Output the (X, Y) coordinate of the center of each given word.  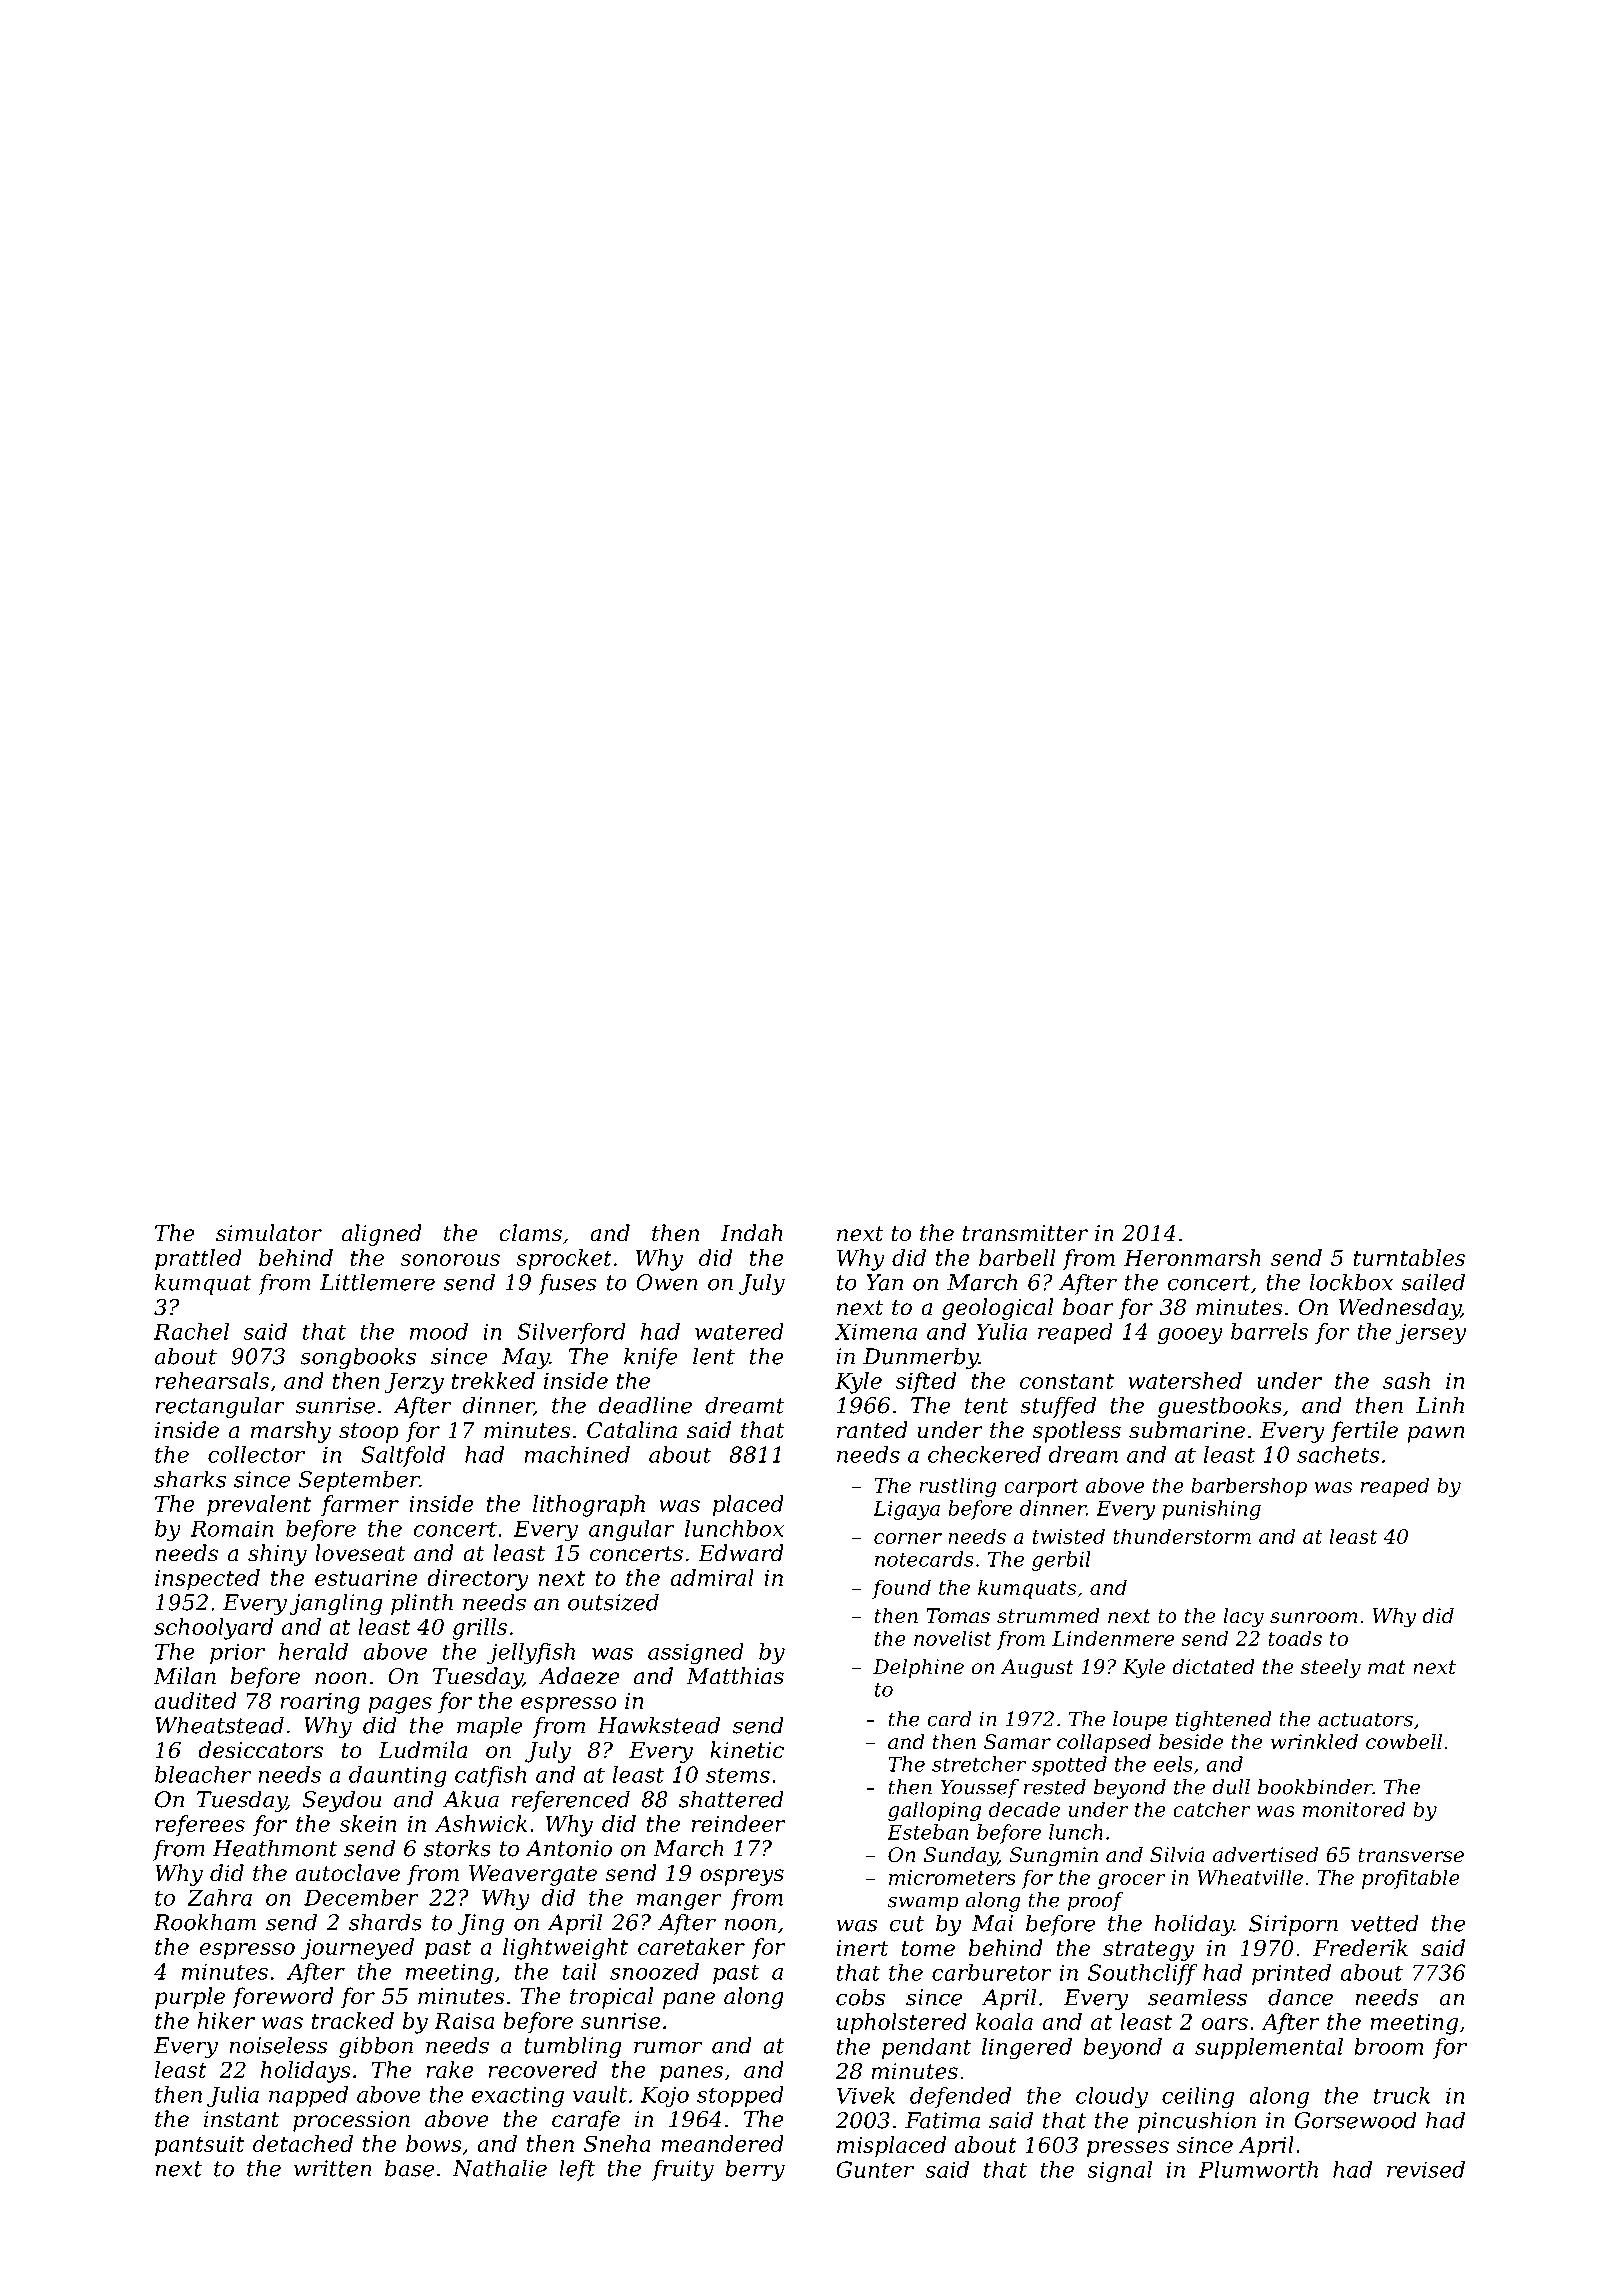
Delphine (918, 1668)
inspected (207, 1580)
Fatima (942, 2120)
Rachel (191, 1331)
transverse (1411, 1855)
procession (351, 2121)
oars (1225, 2024)
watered (739, 1331)
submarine (1187, 1430)
